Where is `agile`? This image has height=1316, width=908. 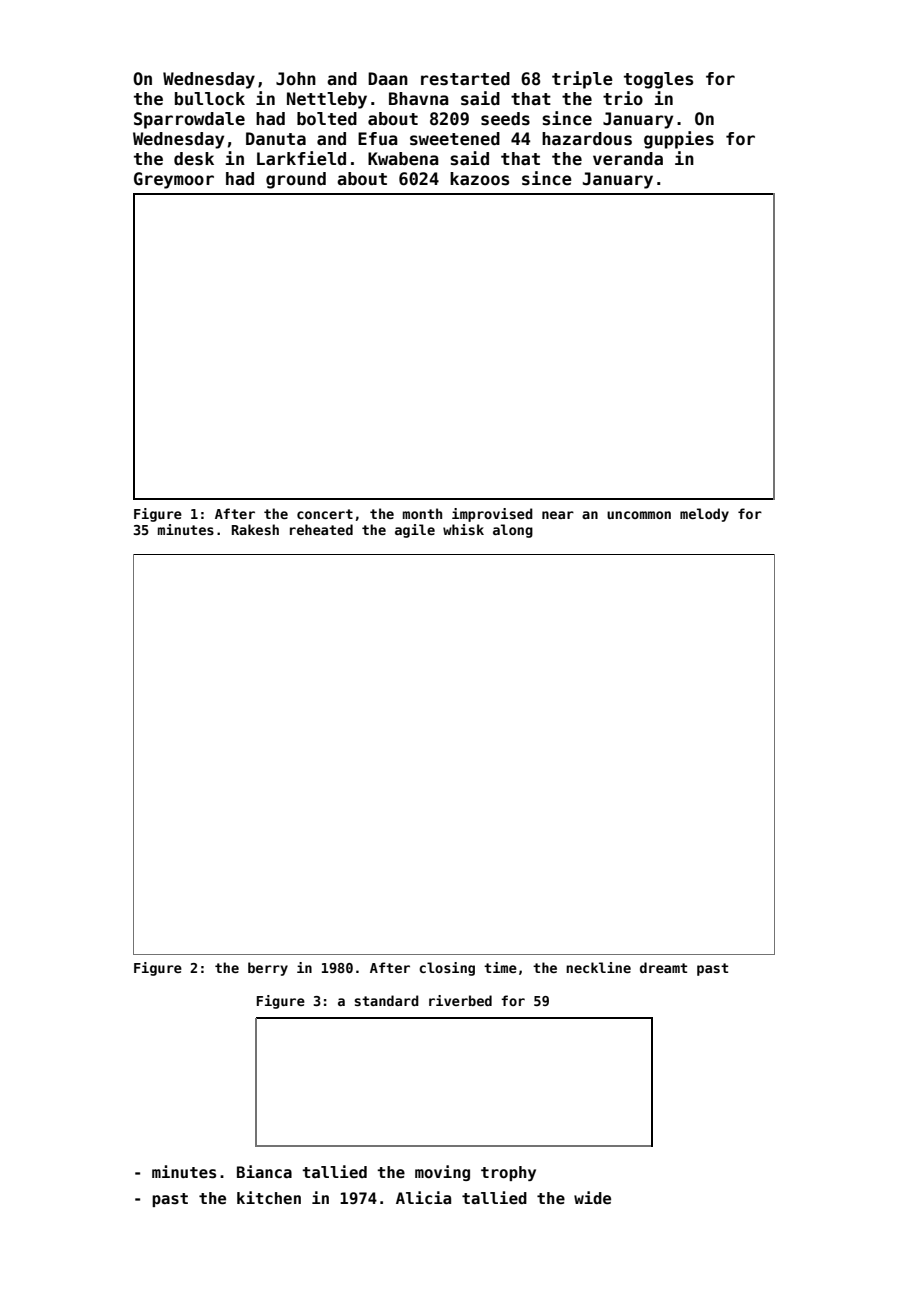
agile is located at coordinates (415, 531).
